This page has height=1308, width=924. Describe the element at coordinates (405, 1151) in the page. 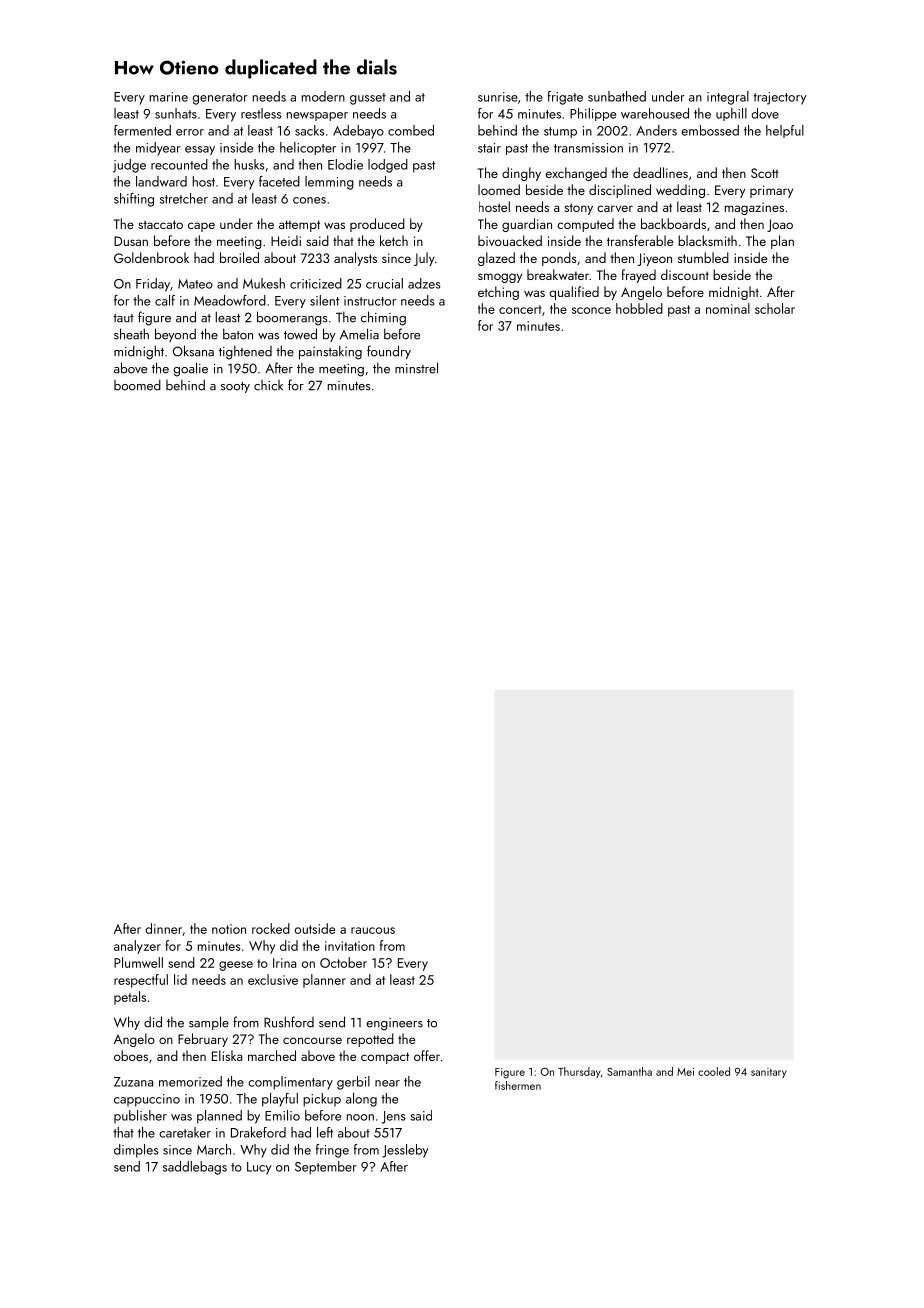

I see `Jessleby` at that location.
